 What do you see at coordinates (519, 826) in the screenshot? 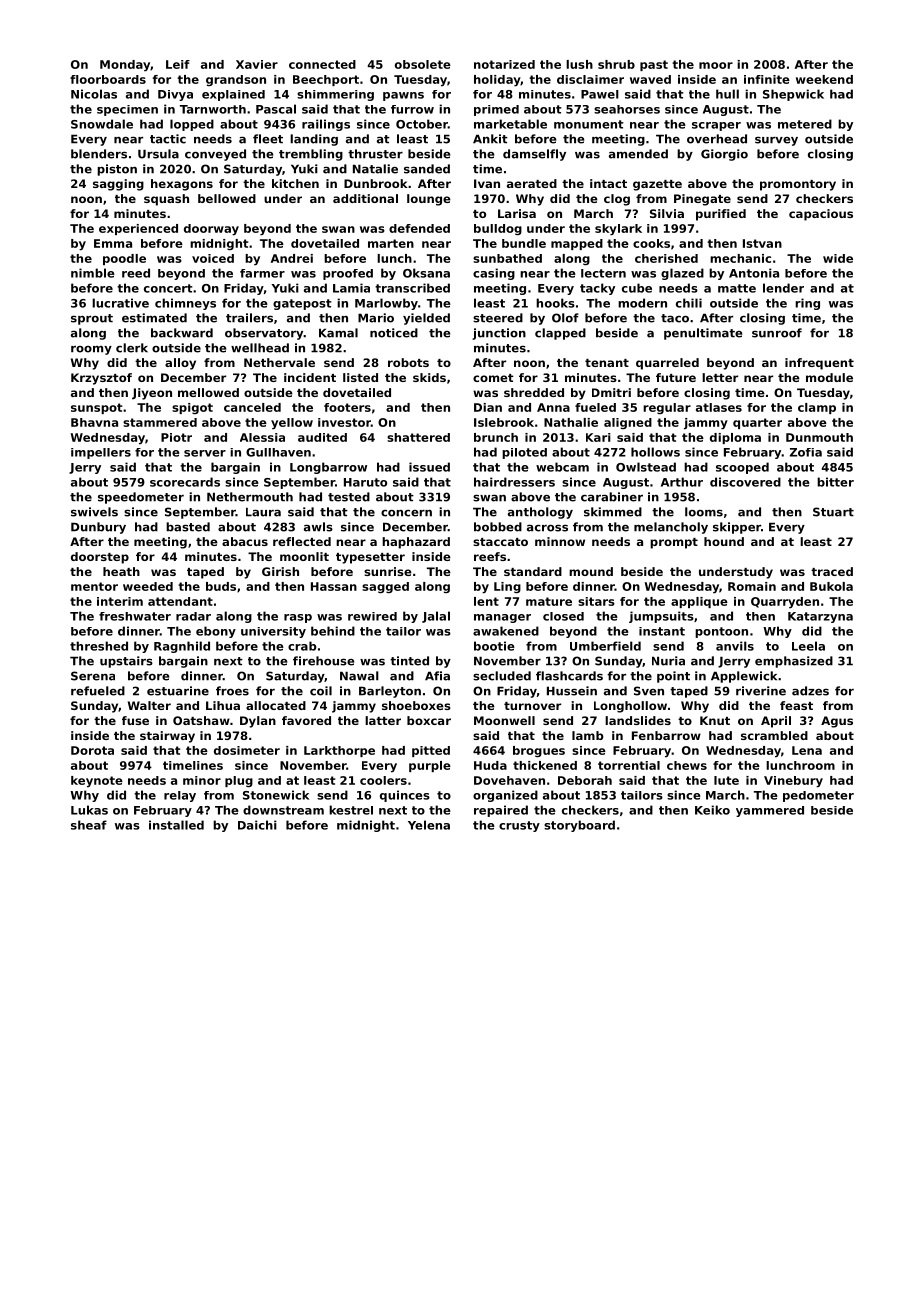
I see `crusty` at bounding box center [519, 826].
